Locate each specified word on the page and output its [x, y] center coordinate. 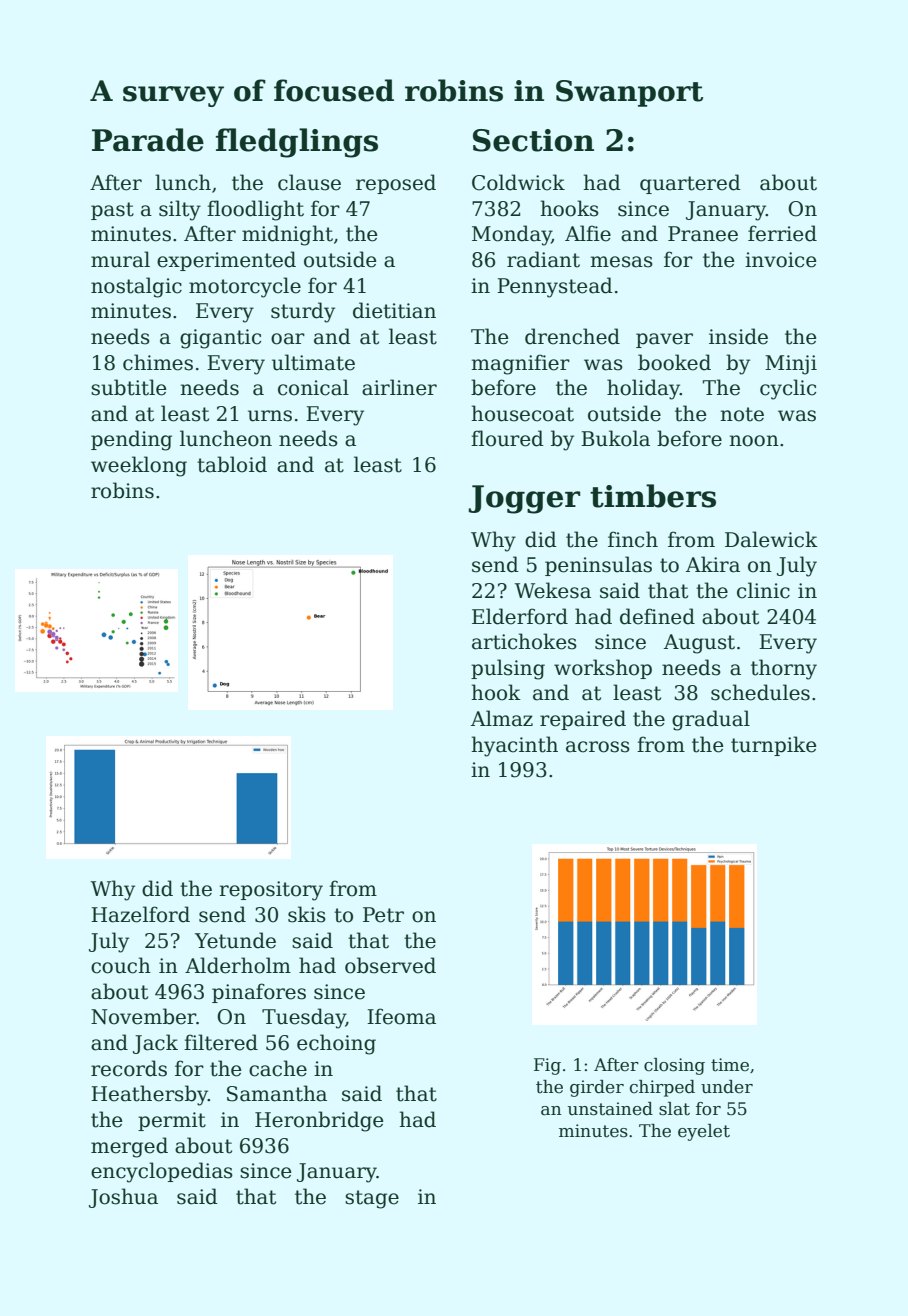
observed [390, 965]
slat [674, 1109]
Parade [148, 140]
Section [533, 140]
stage [372, 1199]
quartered [690, 184]
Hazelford [140, 914]
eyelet [704, 1132]
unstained [610, 1109]
